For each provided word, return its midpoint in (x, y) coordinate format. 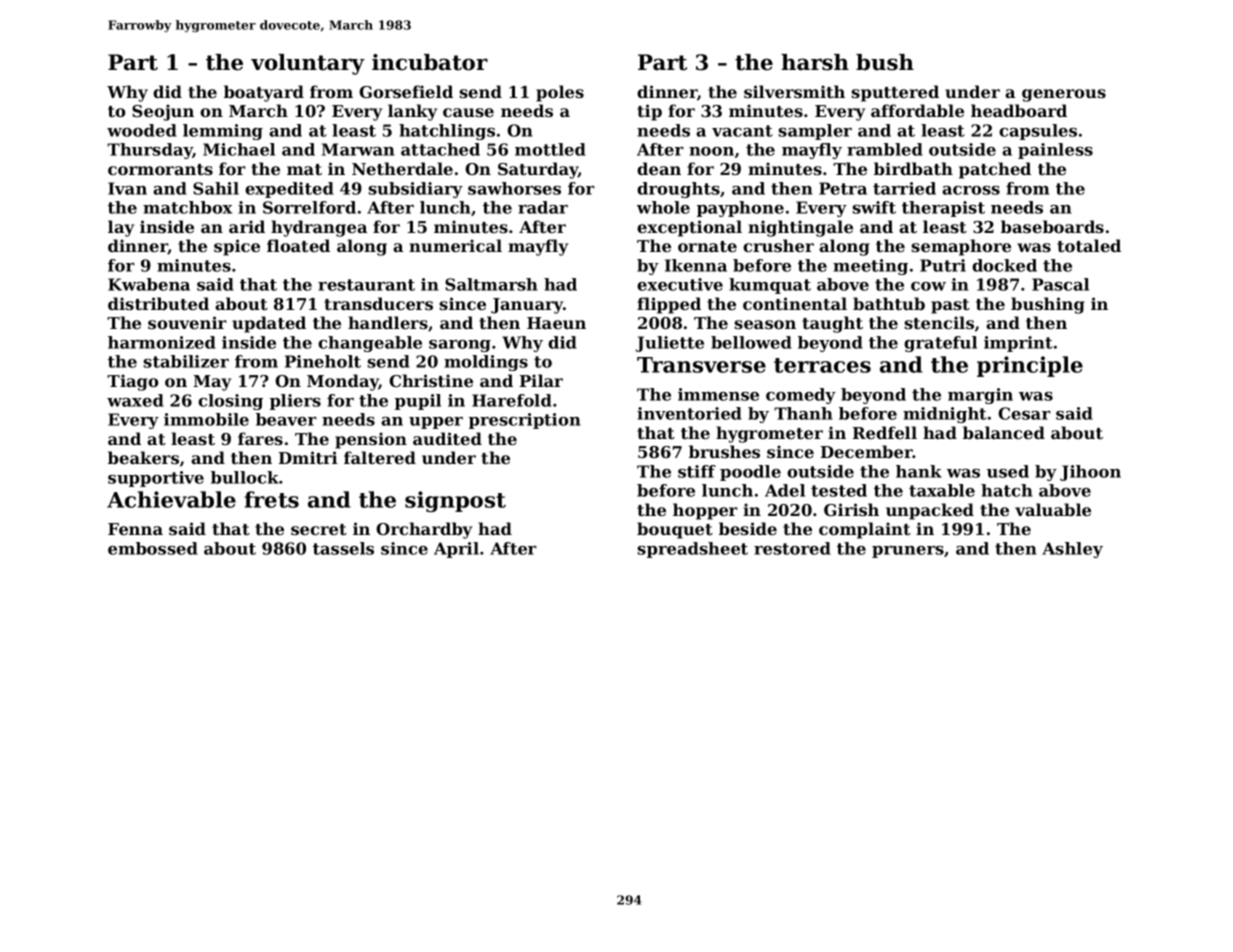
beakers (143, 457)
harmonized (162, 342)
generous (1064, 95)
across (971, 190)
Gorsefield (406, 91)
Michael (239, 149)
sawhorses (514, 188)
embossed (153, 548)
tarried (904, 188)
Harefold (512, 400)
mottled (550, 149)
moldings (486, 363)
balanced (1004, 432)
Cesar (1024, 413)
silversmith (794, 91)
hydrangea (319, 228)
